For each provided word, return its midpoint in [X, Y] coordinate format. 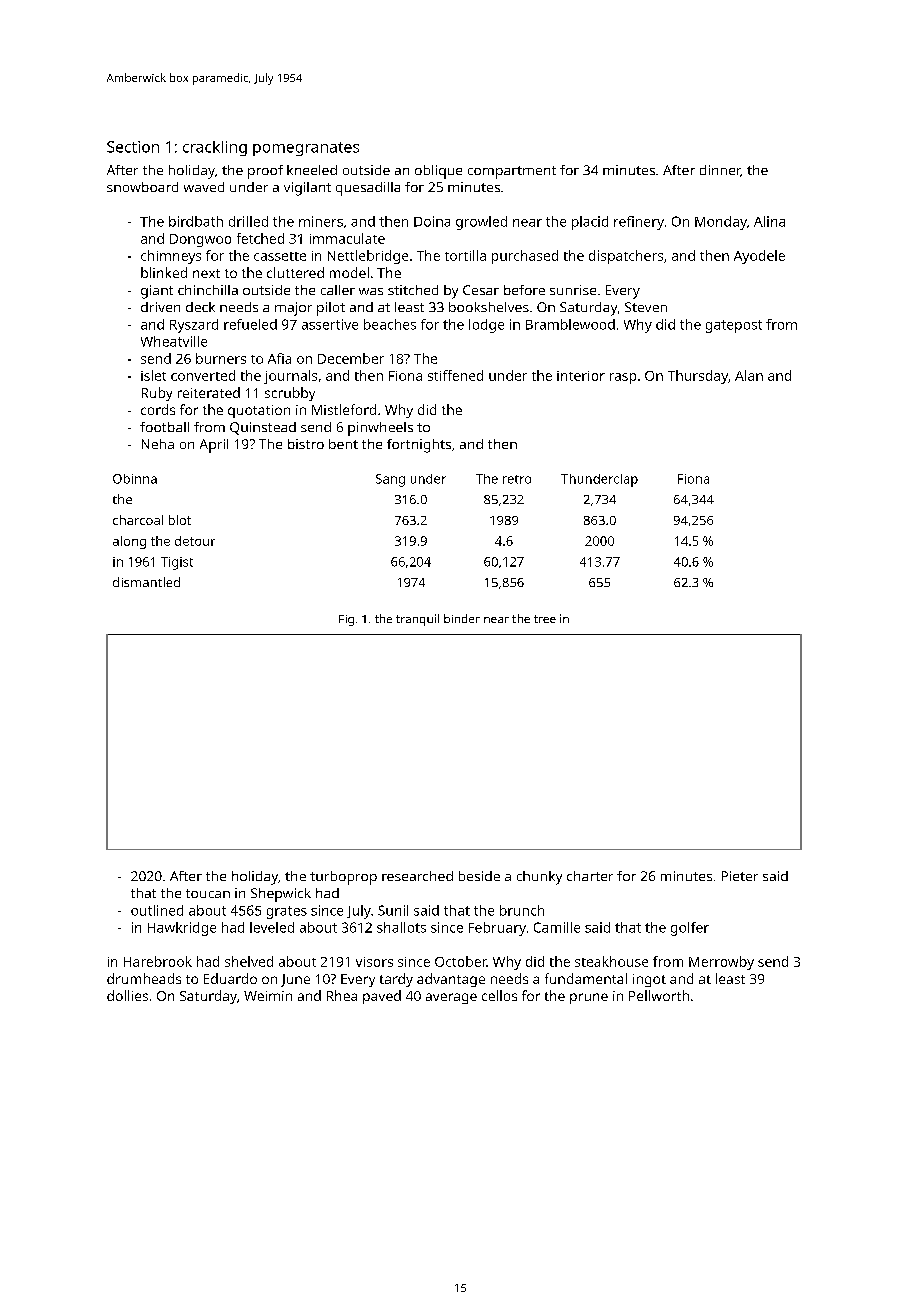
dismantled [146, 582]
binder [462, 618]
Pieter [740, 876]
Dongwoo [200, 240]
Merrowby [721, 963]
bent [343, 444]
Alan [749, 375]
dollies [127, 995]
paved [382, 997]
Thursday [698, 377]
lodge [486, 326]
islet [153, 375]
